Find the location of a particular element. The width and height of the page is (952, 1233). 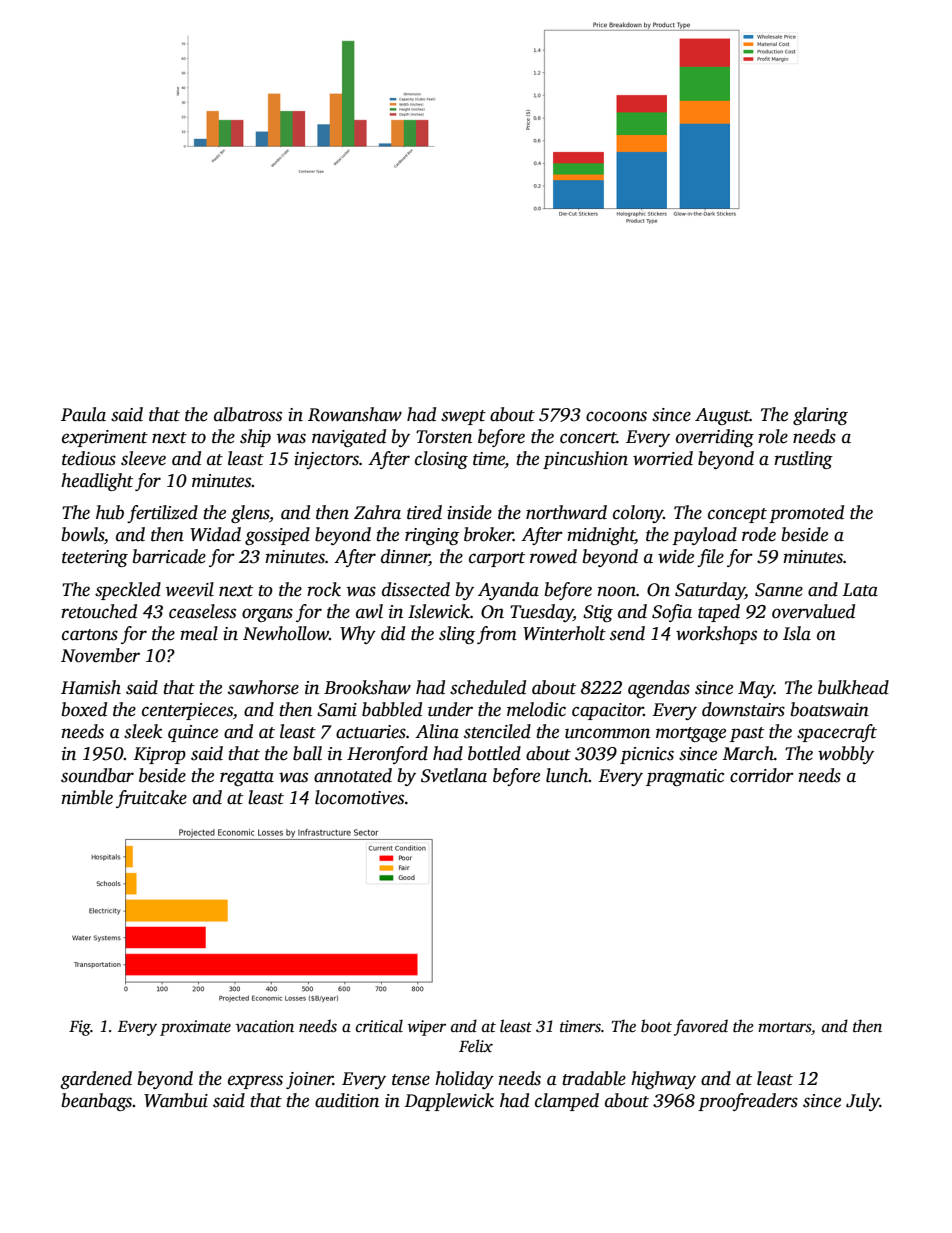

gossiped is located at coordinates (277, 536).
